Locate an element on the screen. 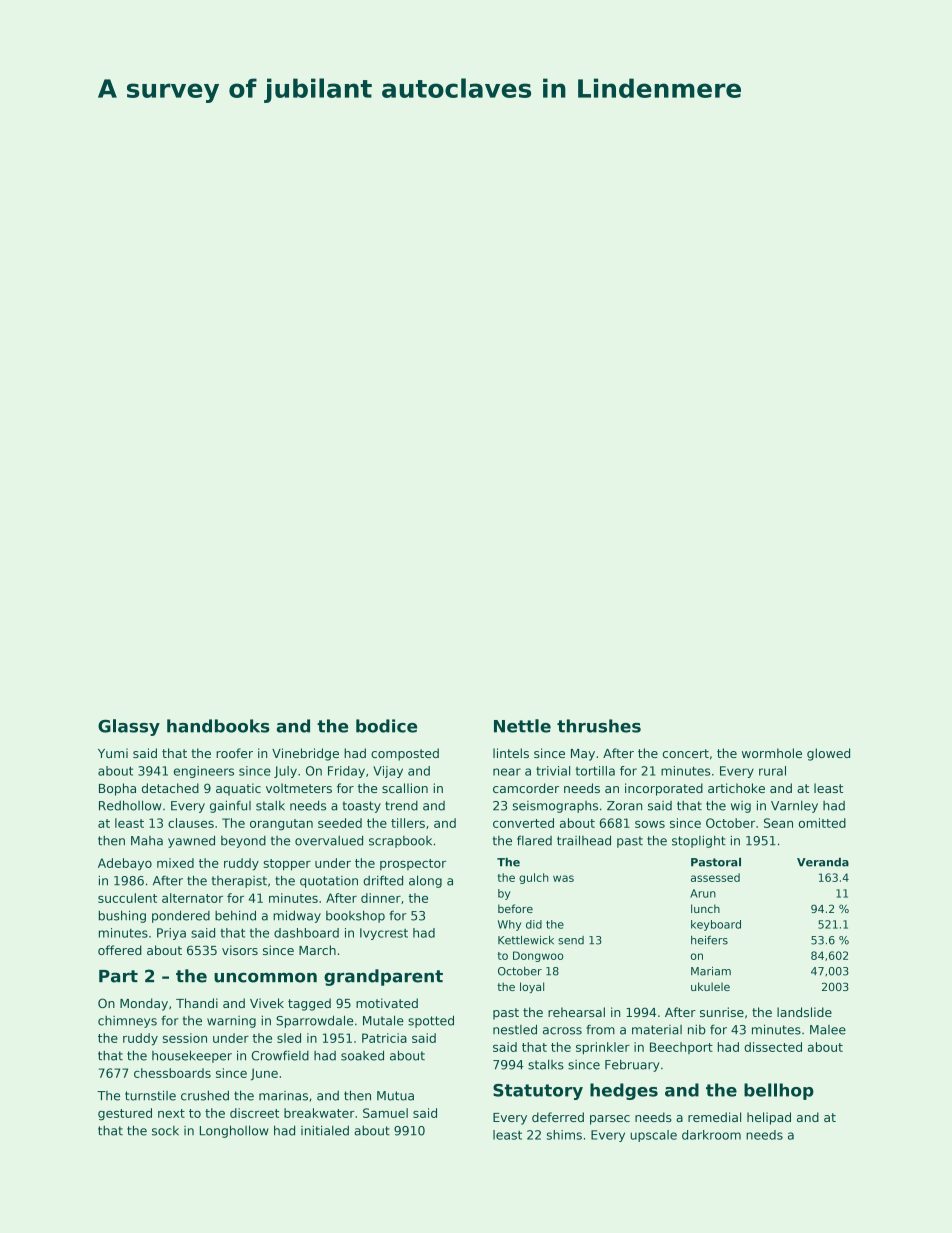  Ivycrest is located at coordinates (384, 934).
